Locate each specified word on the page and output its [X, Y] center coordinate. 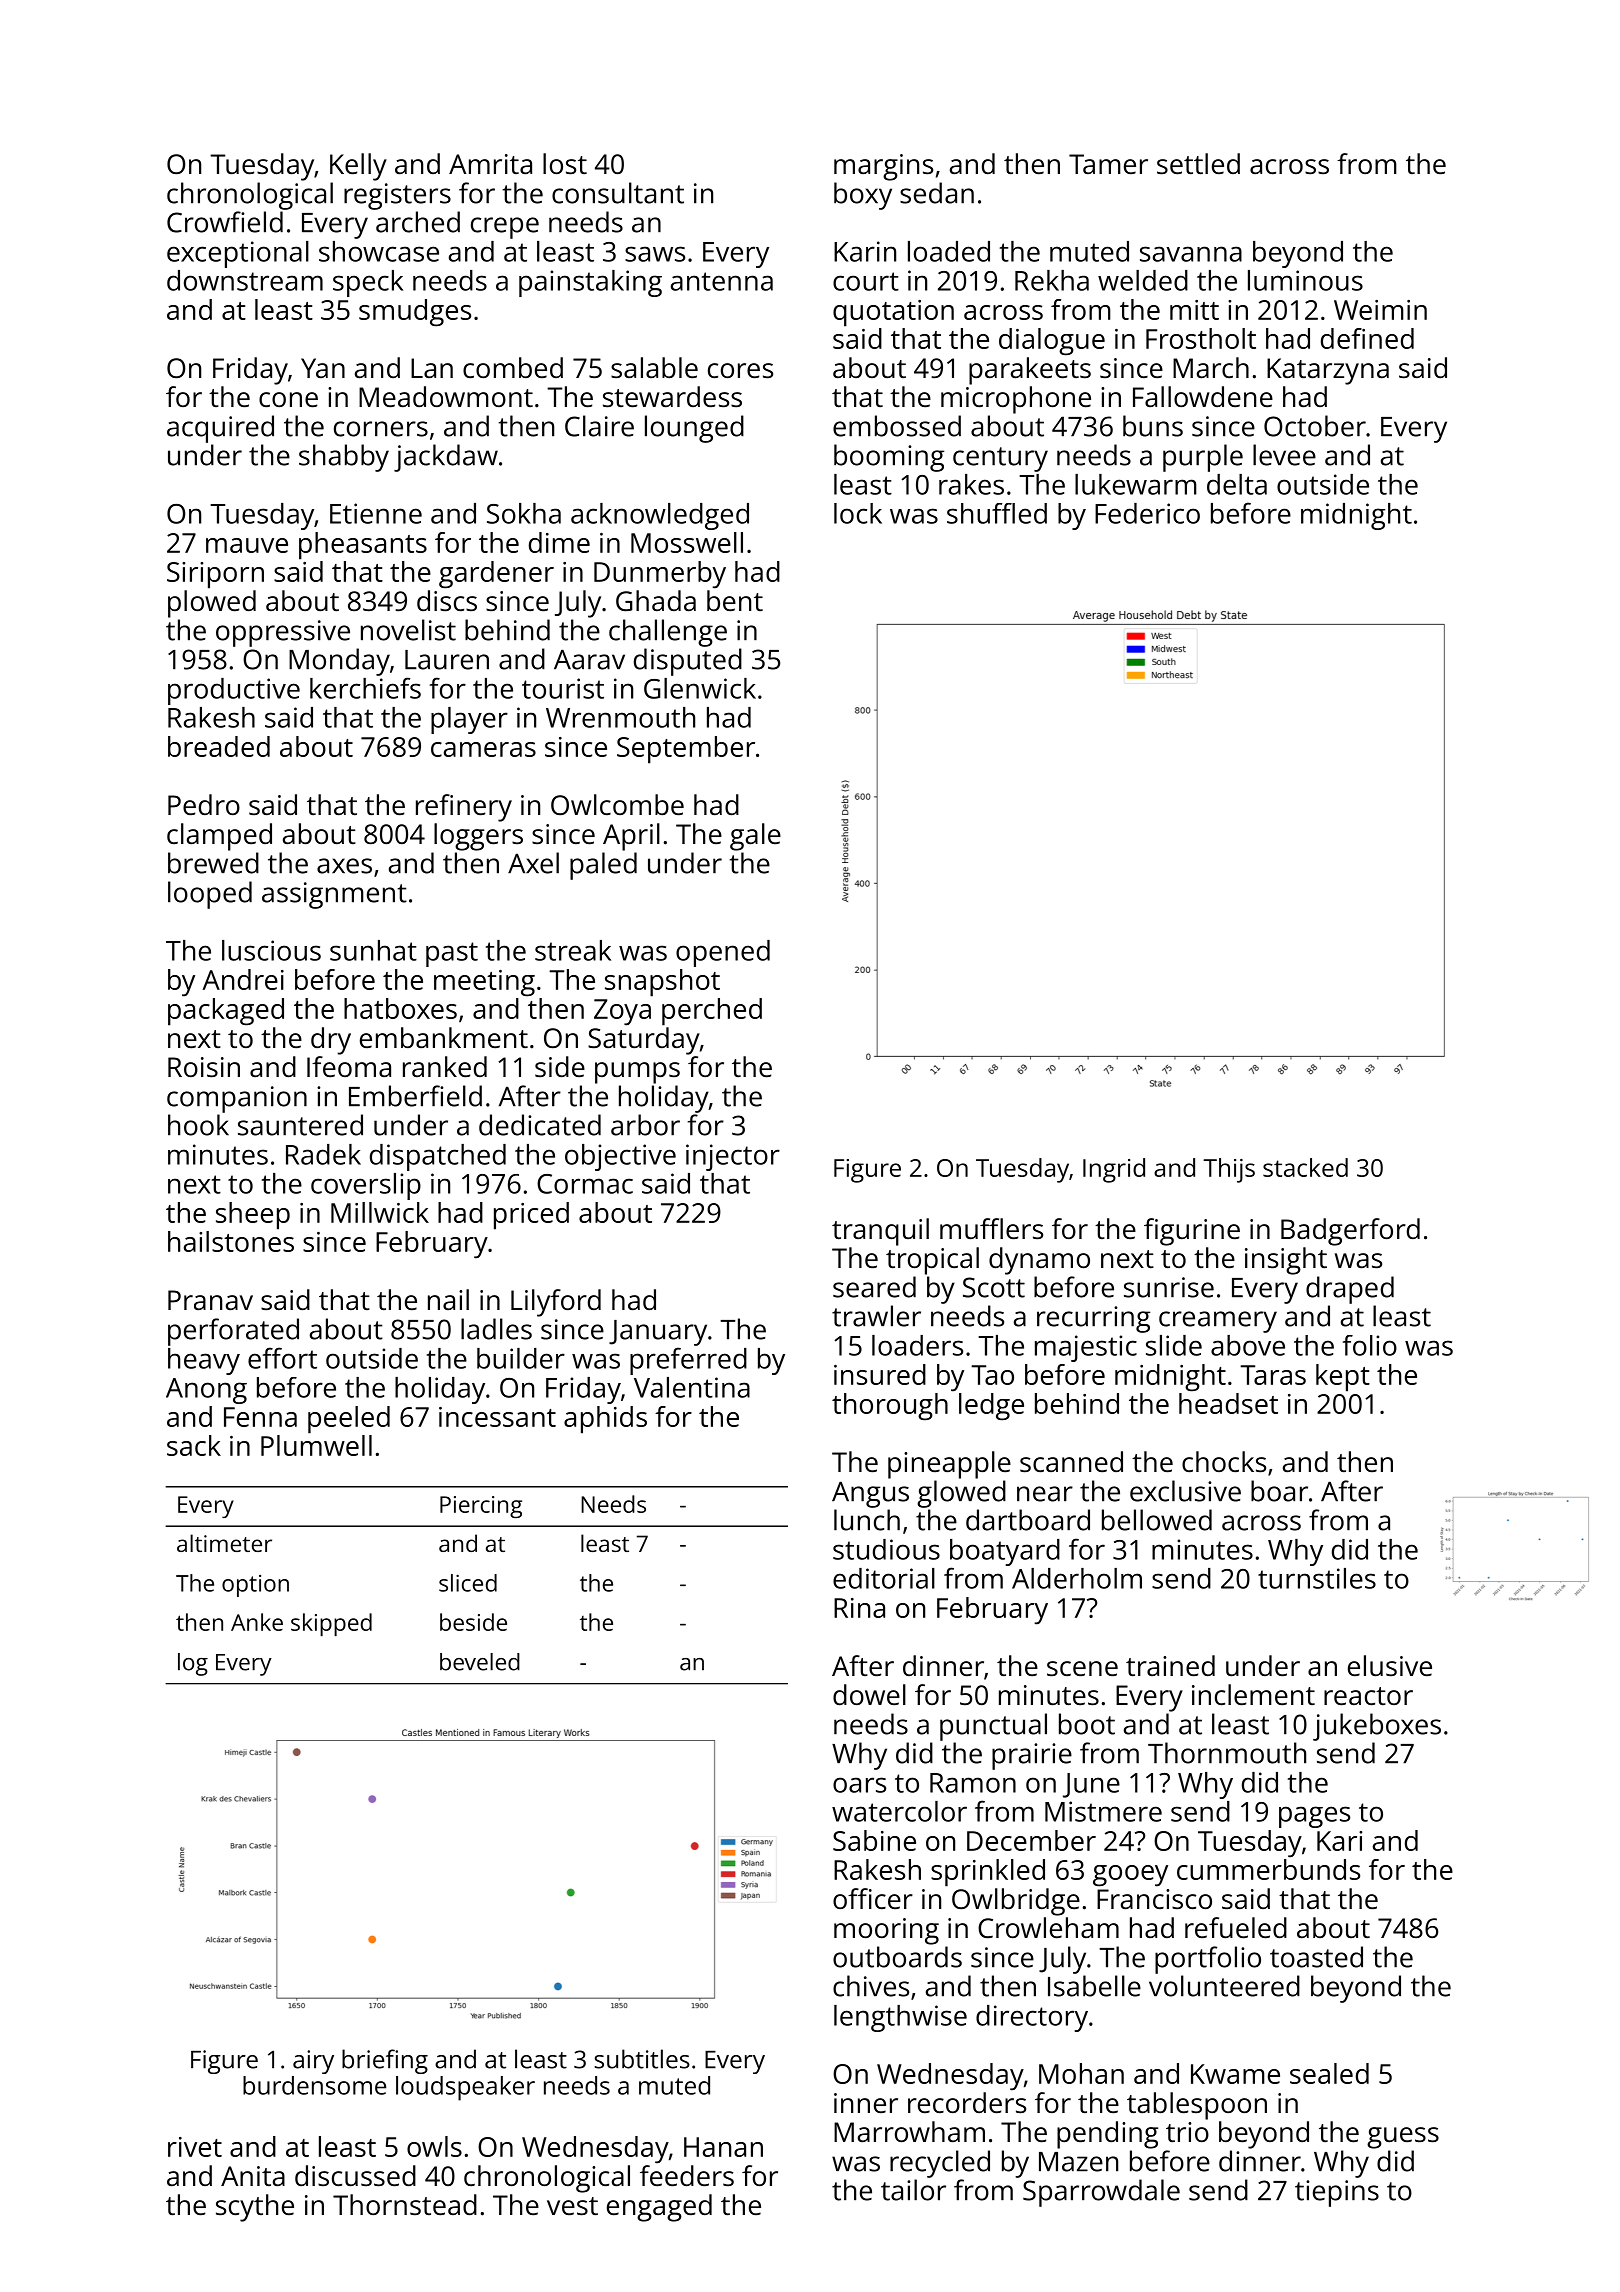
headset [1228, 1403]
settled [1198, 164]
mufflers [991, 1229]
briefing [385, 2061]
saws [655, 254]
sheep [253, 1216]
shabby [344, 458]
